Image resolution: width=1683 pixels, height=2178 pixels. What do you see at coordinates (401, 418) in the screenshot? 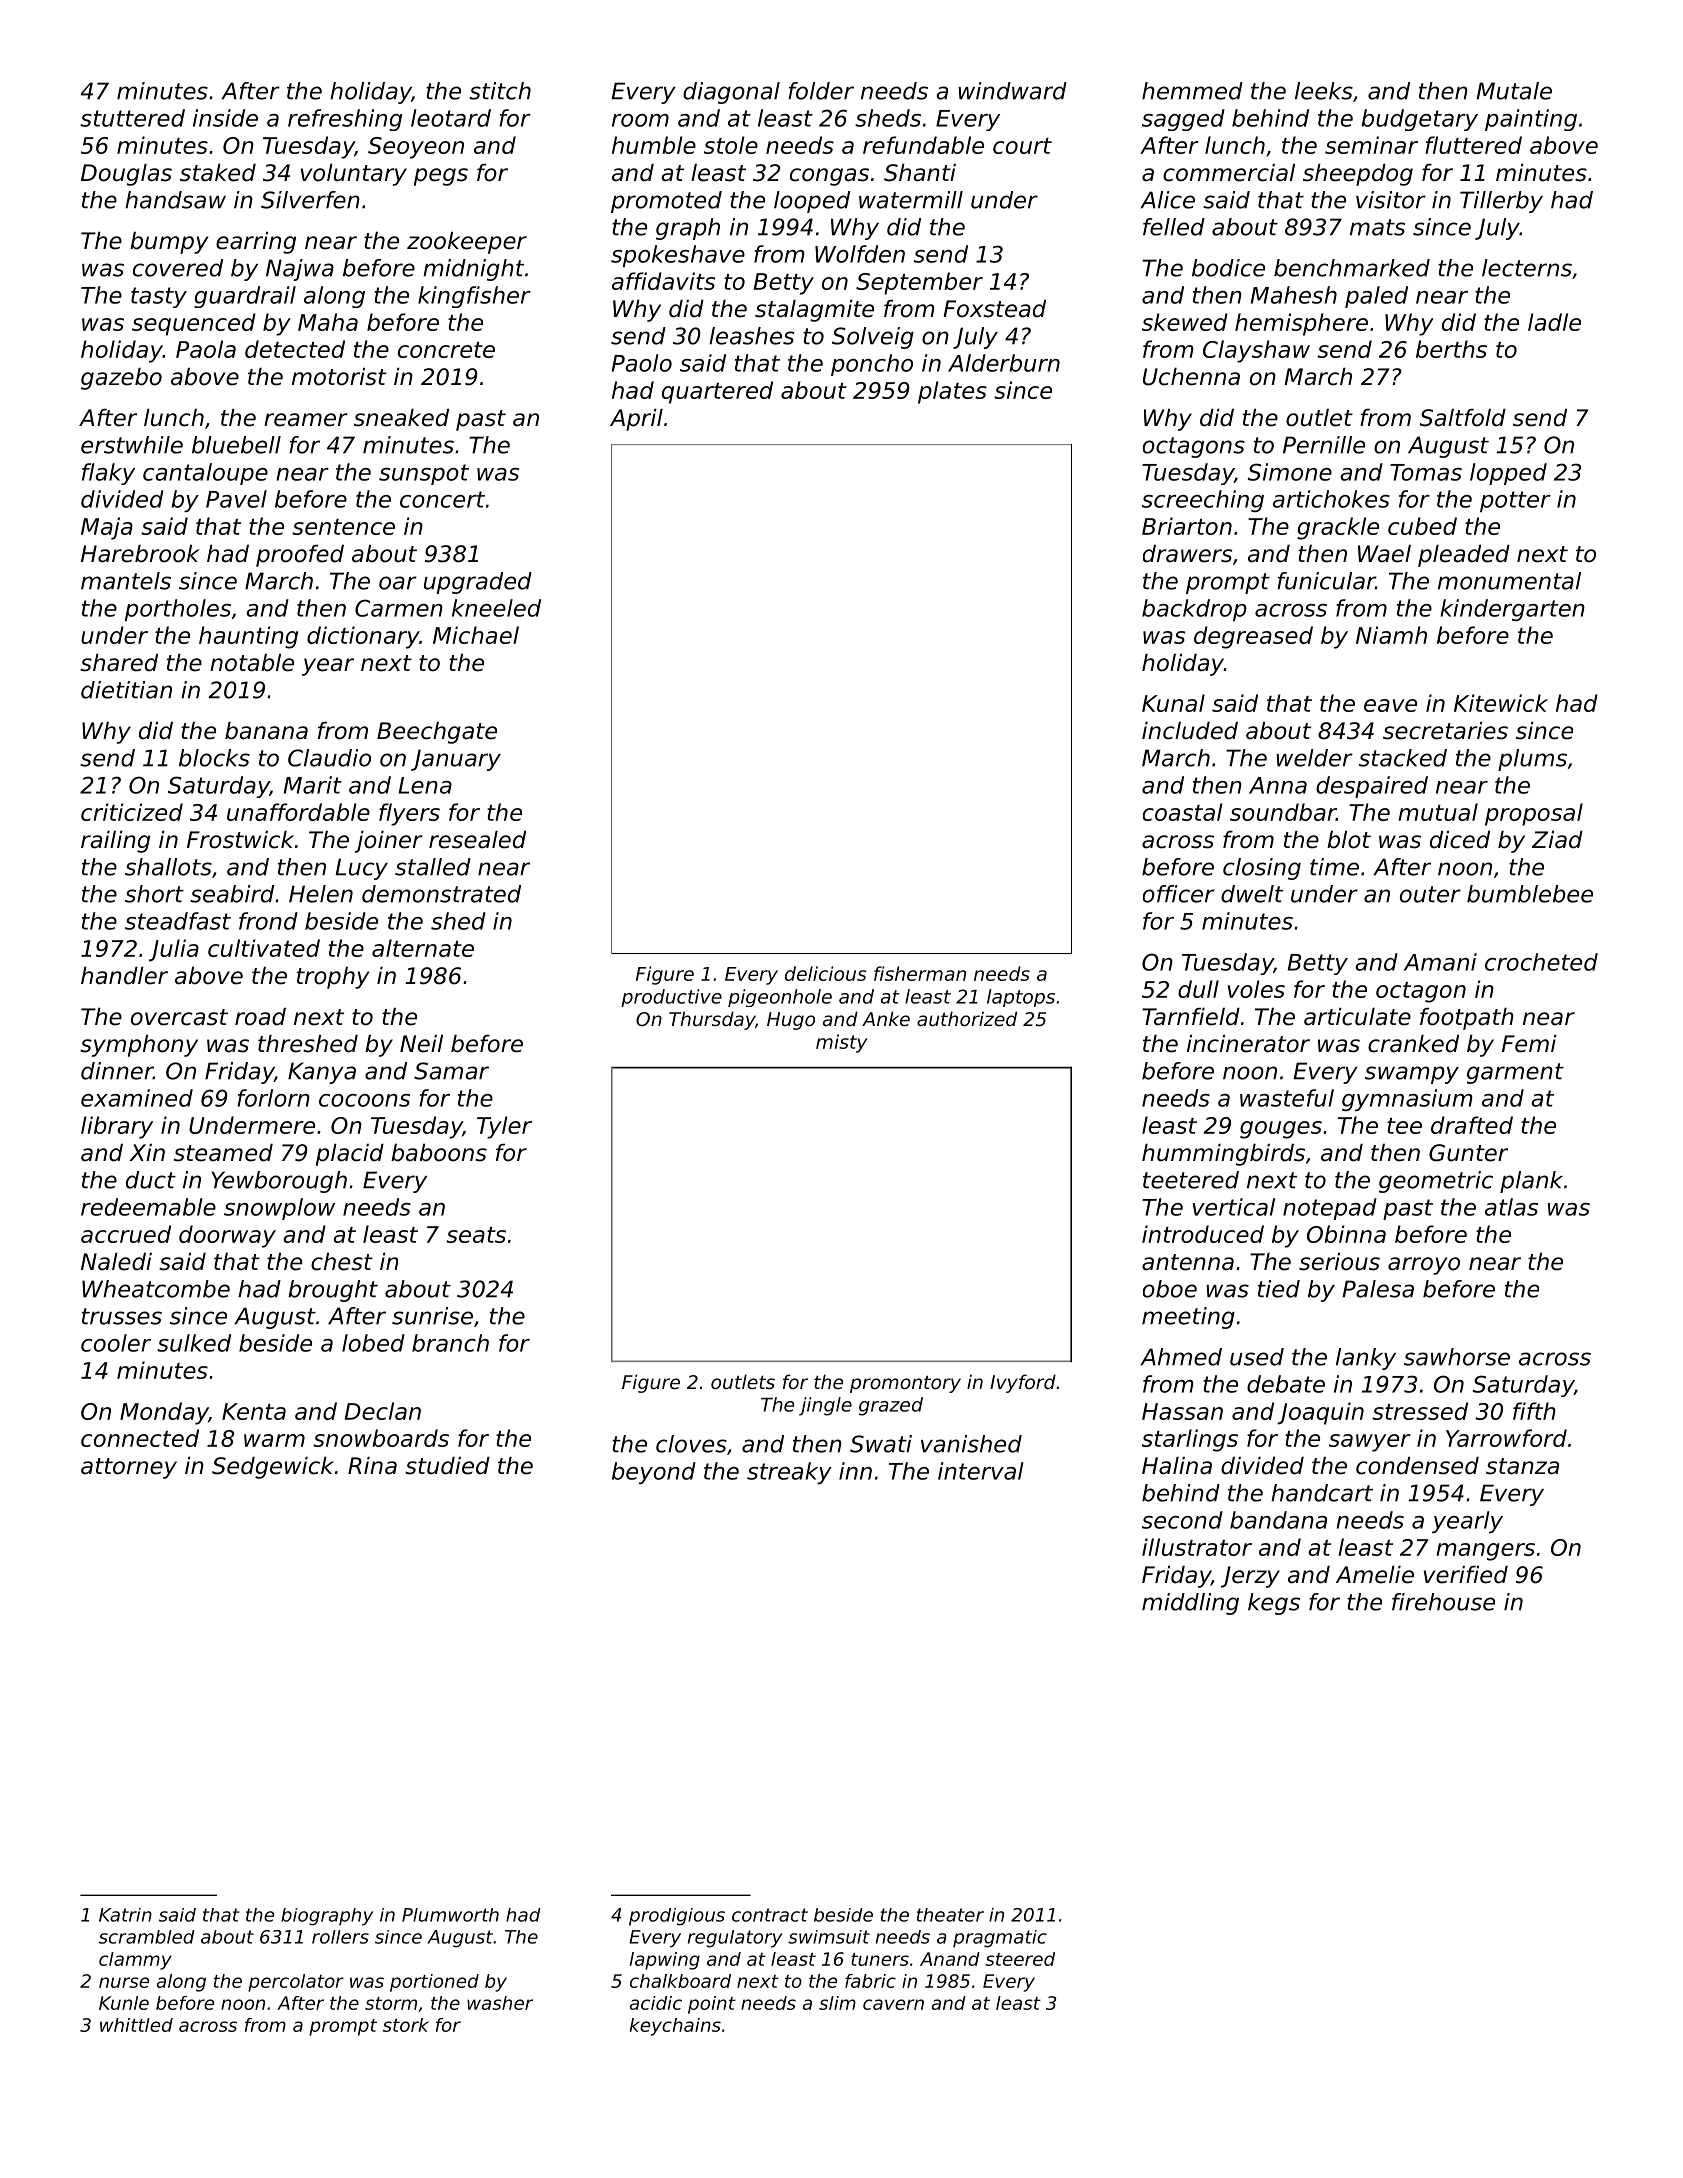
I see `sneaked` at bounding box center [401, 418].
